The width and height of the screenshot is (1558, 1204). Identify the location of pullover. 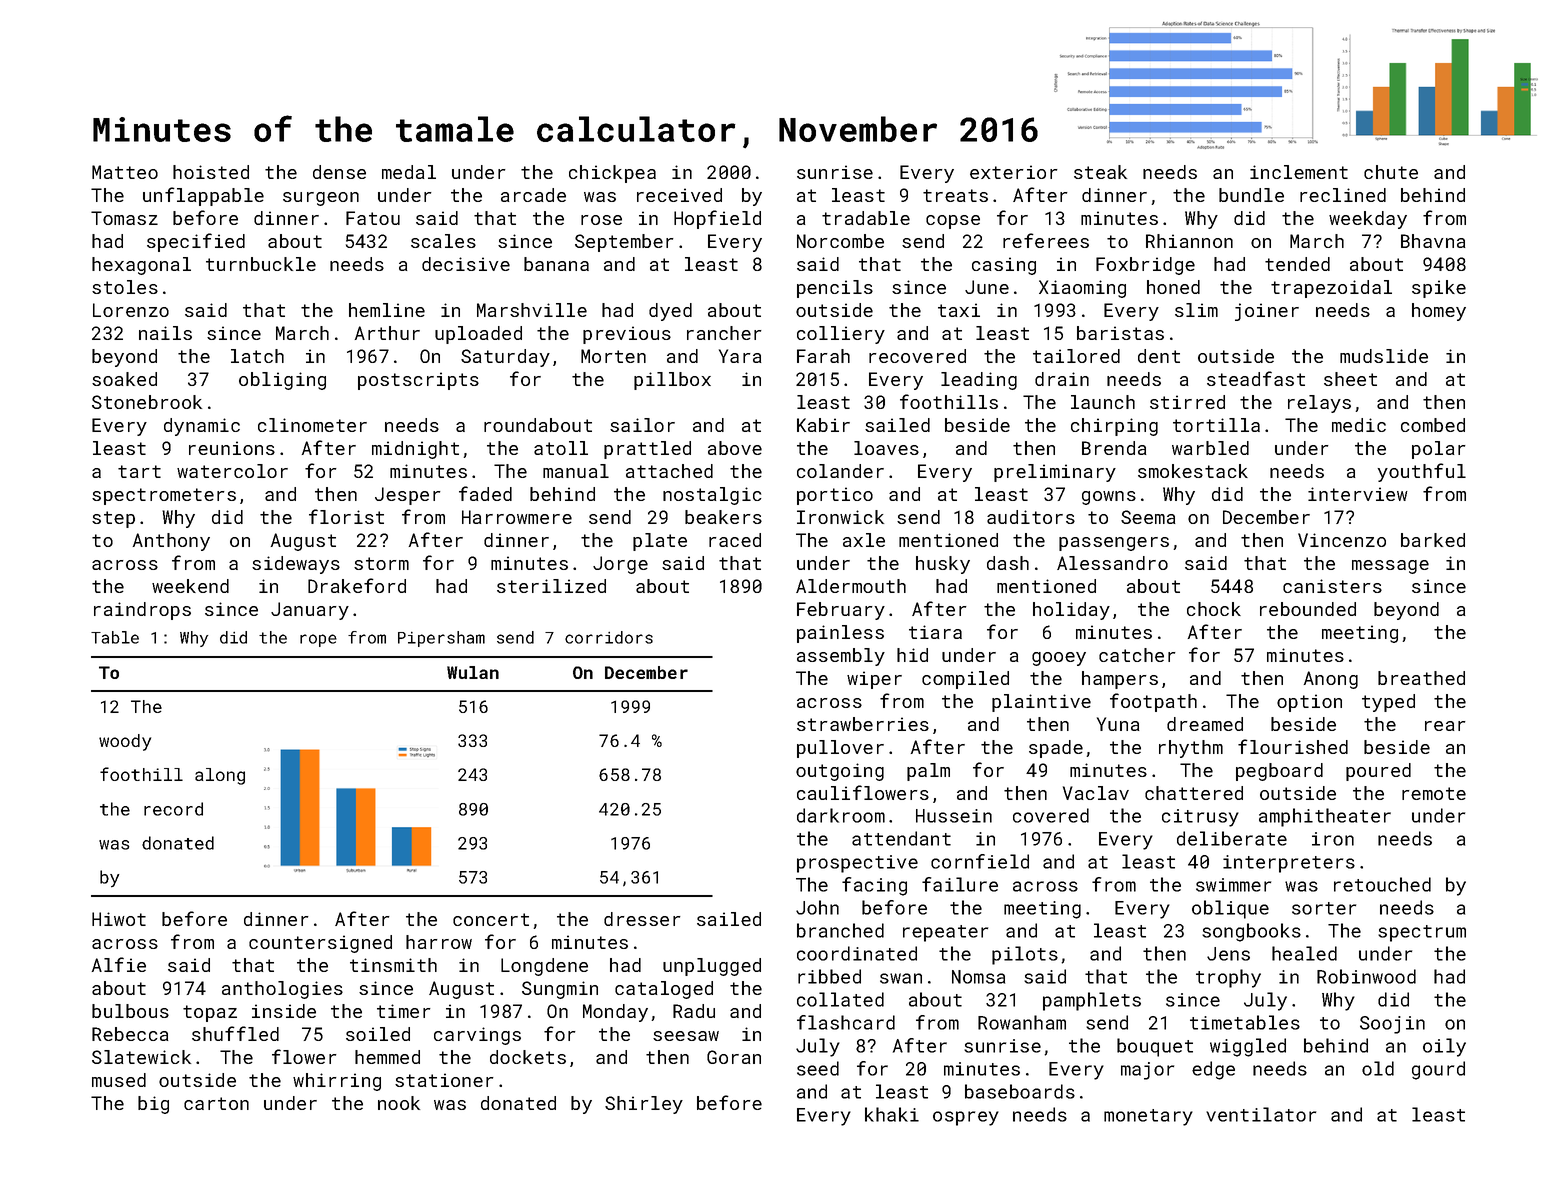
(840, 749).
